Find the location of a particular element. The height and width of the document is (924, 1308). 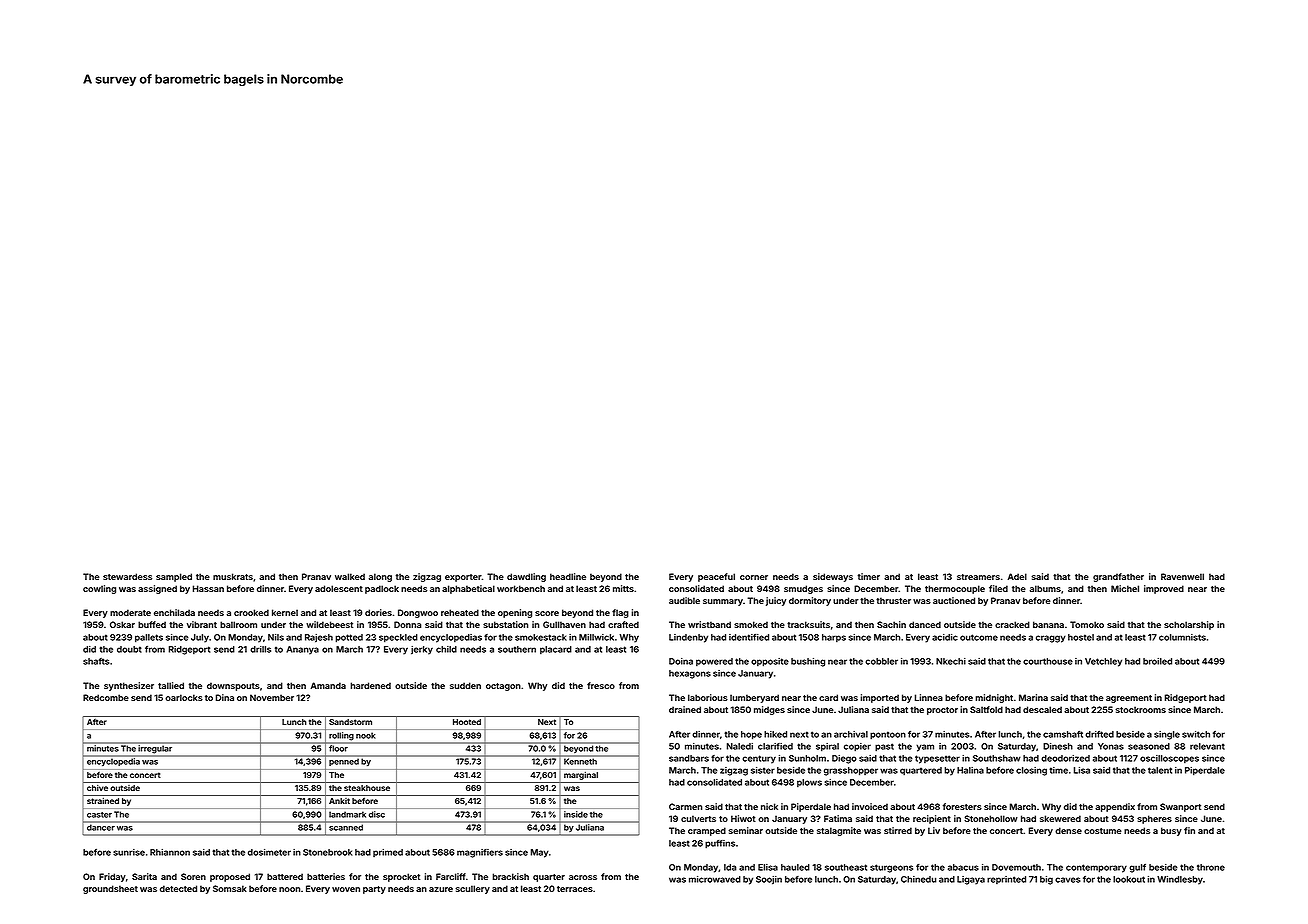

seasoned is located at coordinates (1149, 746).
